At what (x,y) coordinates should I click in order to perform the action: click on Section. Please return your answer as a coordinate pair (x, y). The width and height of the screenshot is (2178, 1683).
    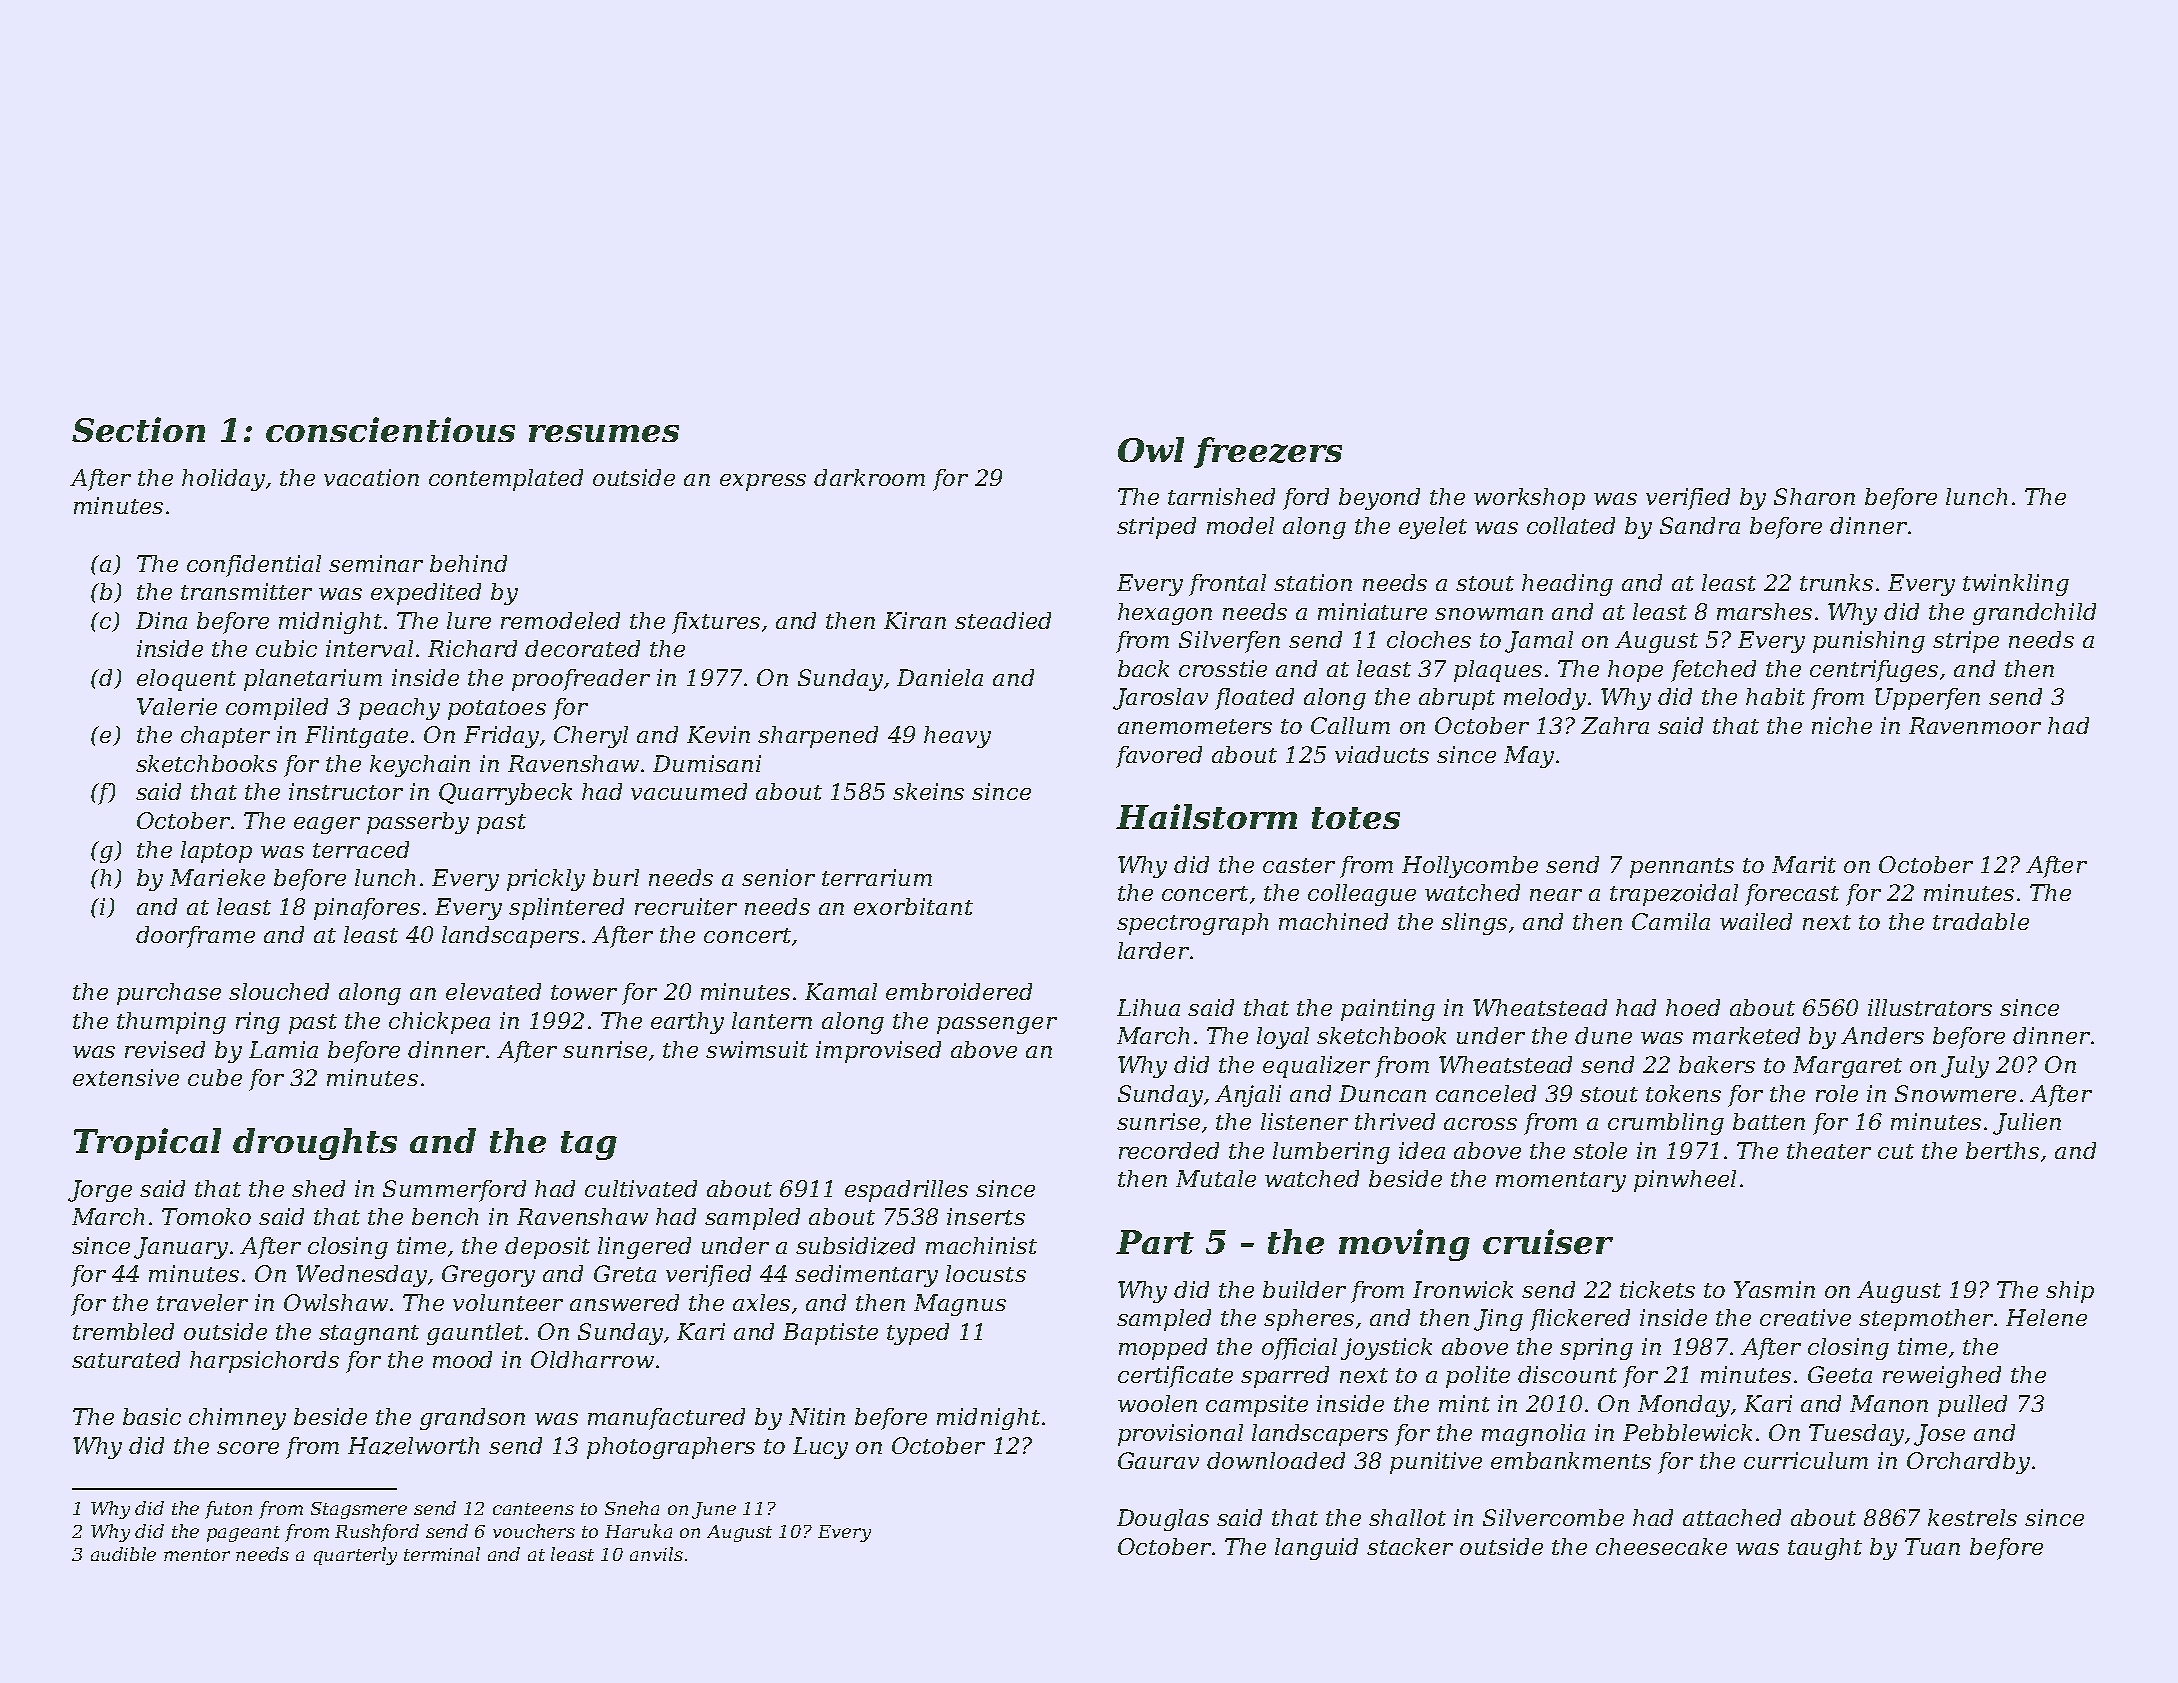
    Looking at the image, I should click on (138, 429).
